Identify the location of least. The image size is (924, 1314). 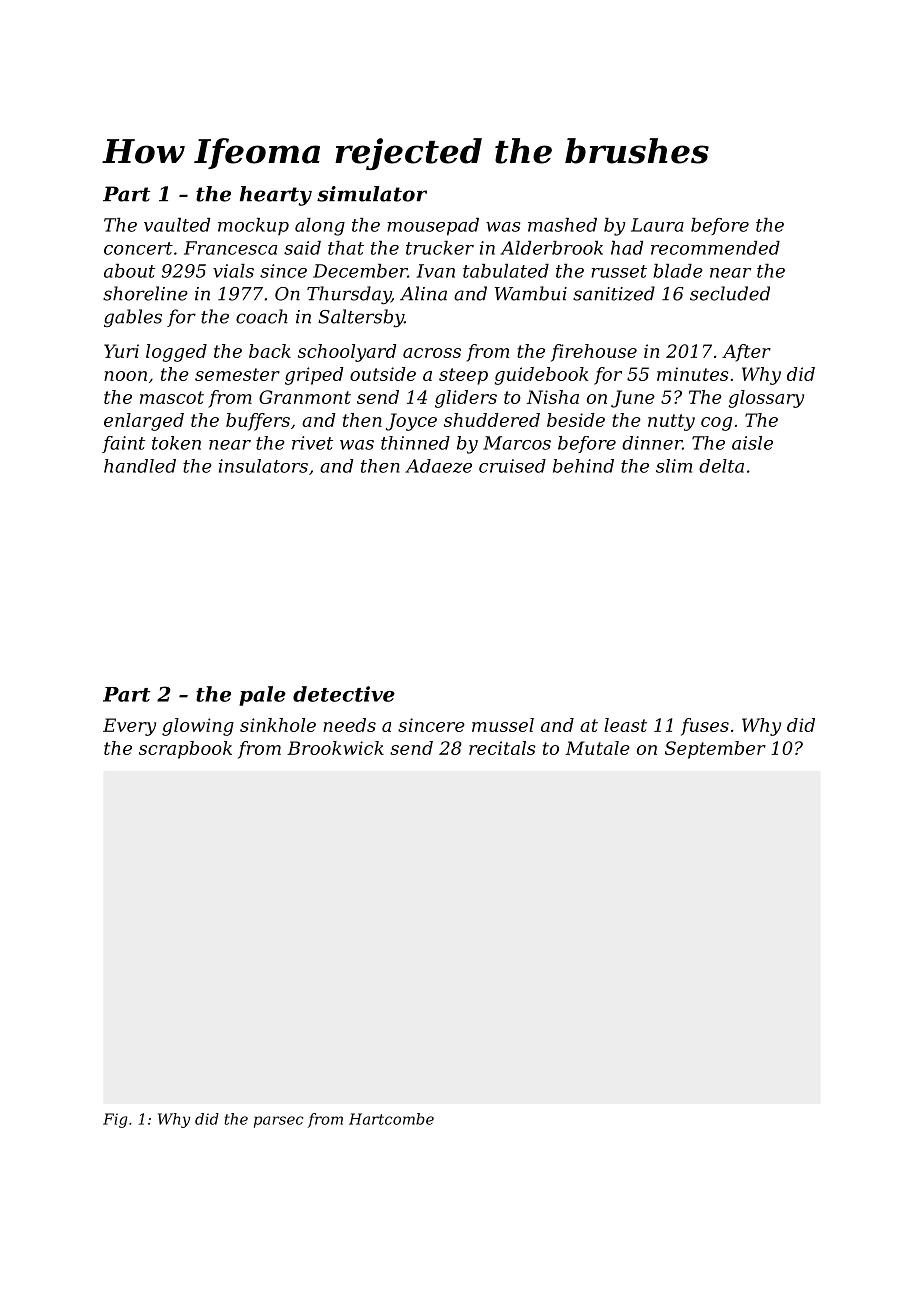
(625, 725).
